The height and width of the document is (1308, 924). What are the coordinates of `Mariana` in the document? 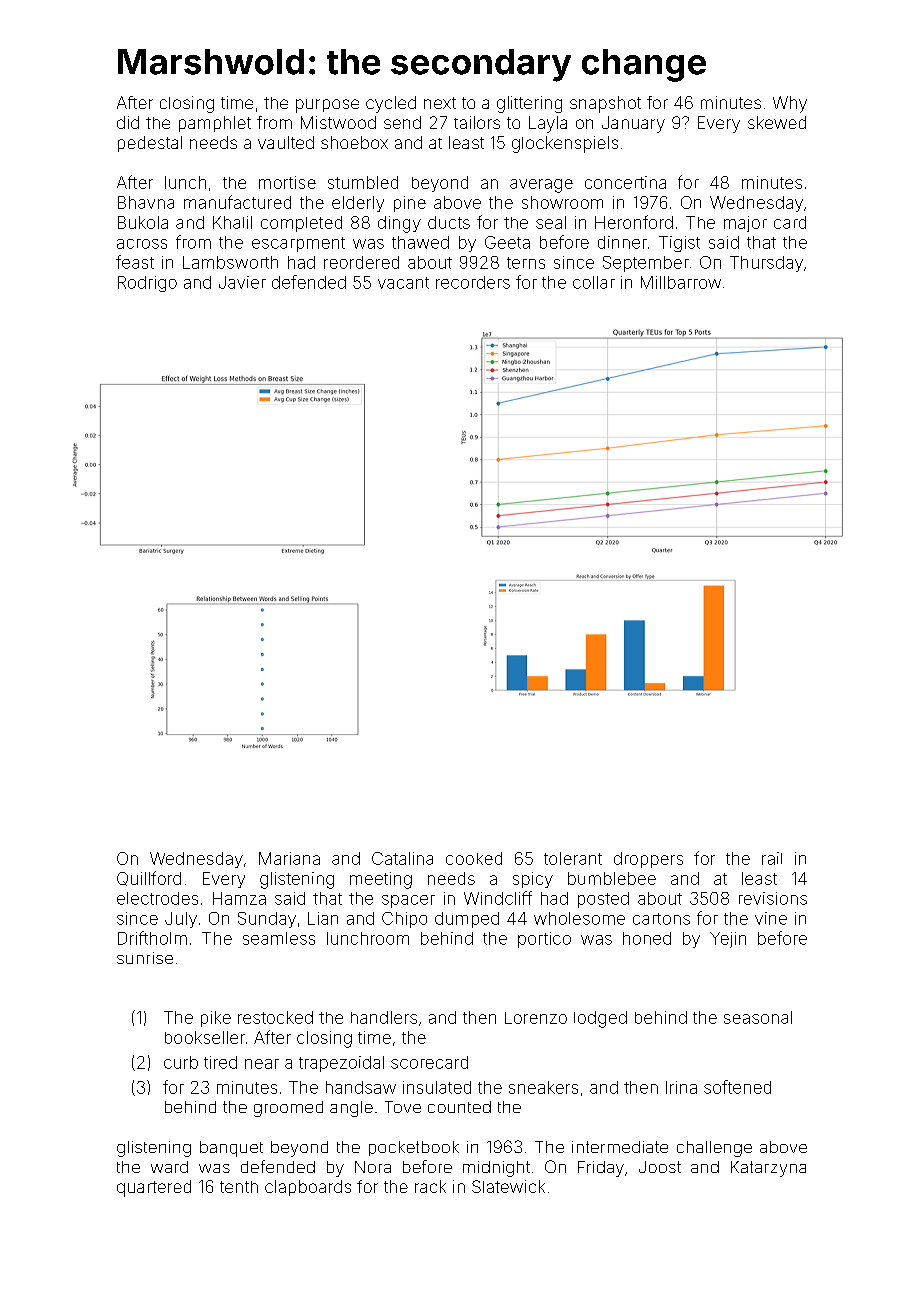 It's located at (289, 858).
